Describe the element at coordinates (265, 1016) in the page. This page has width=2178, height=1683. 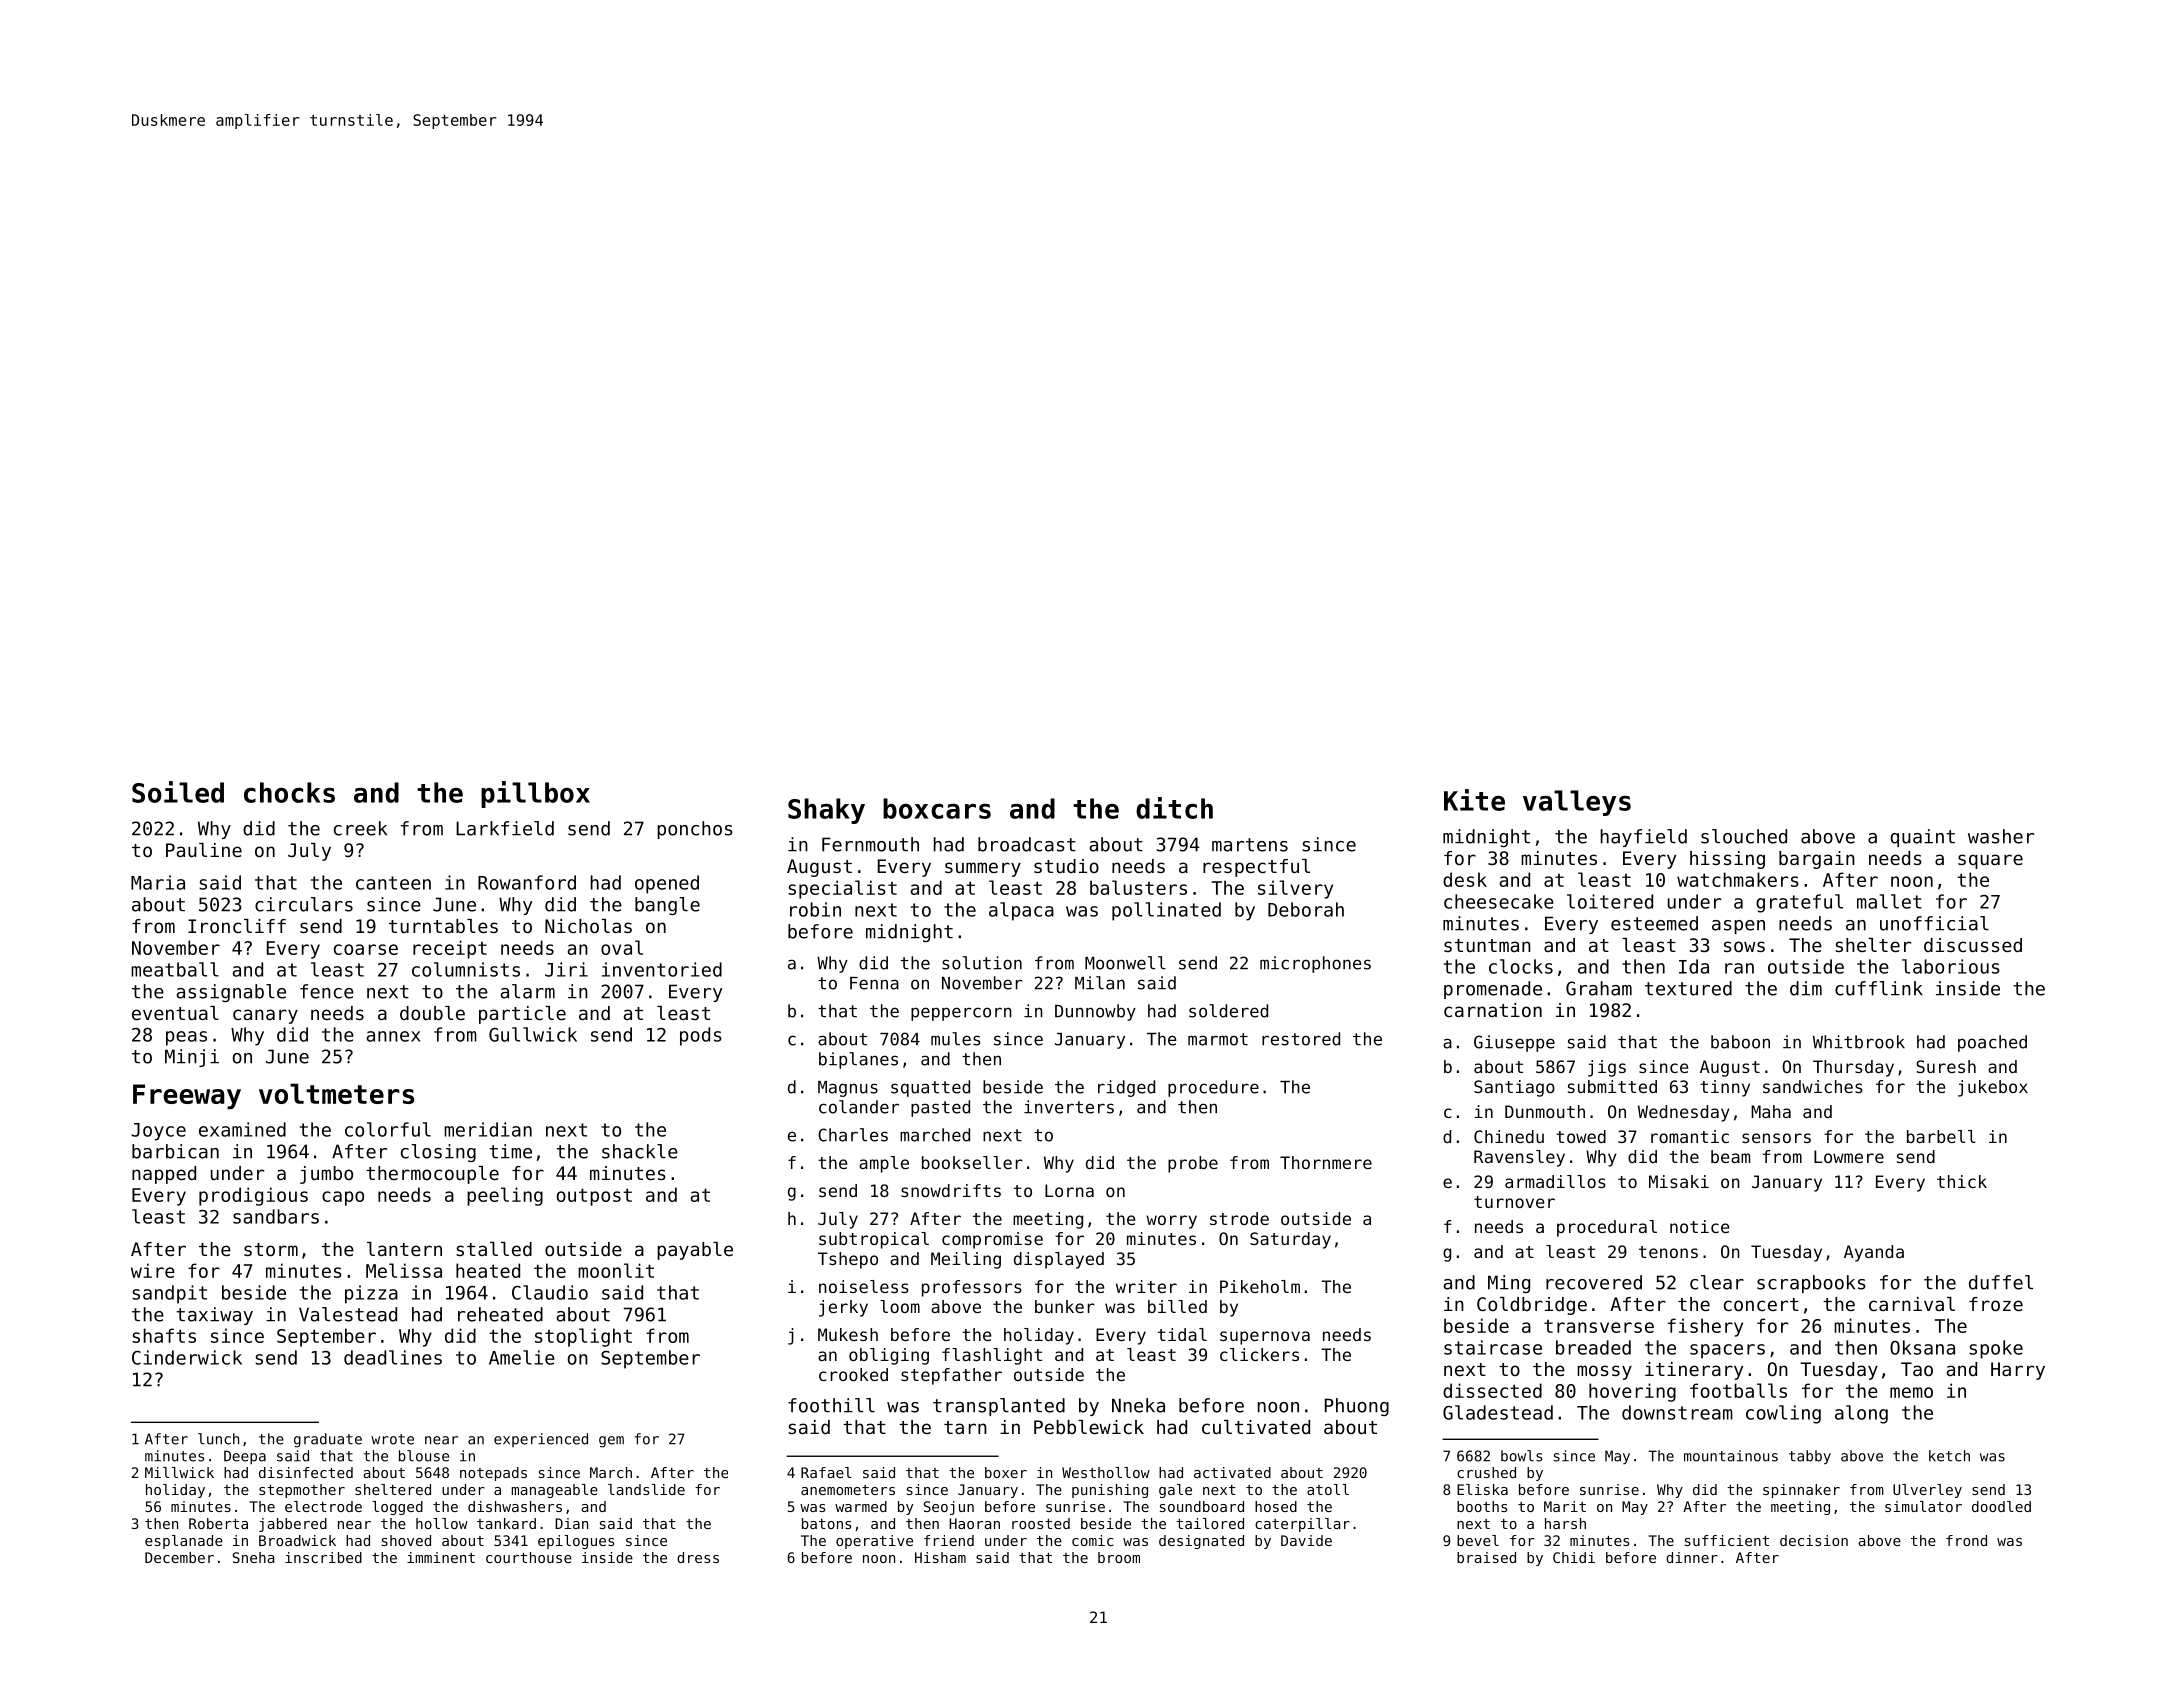
I see `canary` at that location.
